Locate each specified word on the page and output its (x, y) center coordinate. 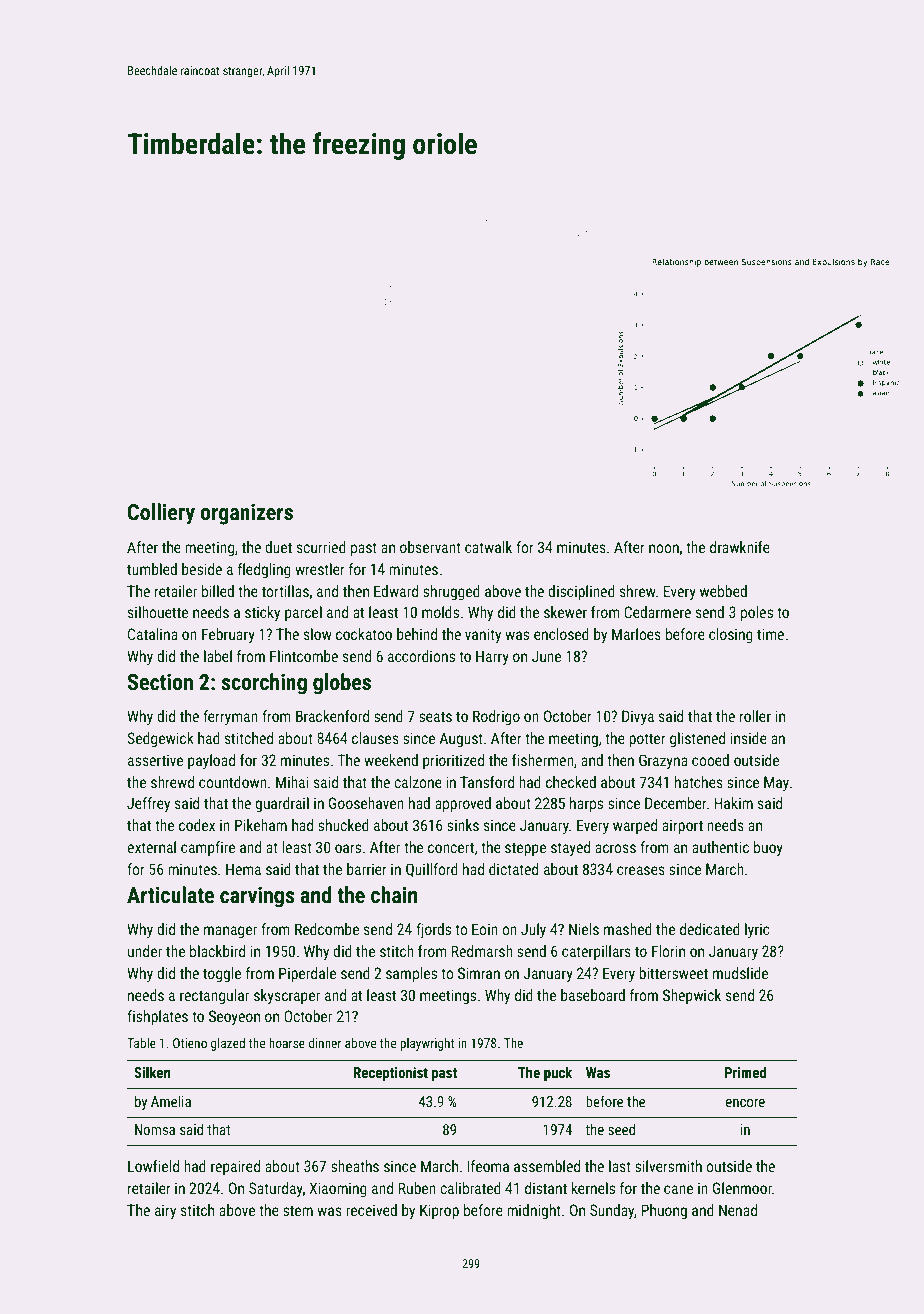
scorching (264, 684)
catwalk (488, 547)
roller (755, 716)
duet (278, 547)
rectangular (214, 996)
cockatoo (364, 634)
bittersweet (673, 973)
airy (165, 1211)
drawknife (740, 547)
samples (411, 974)
